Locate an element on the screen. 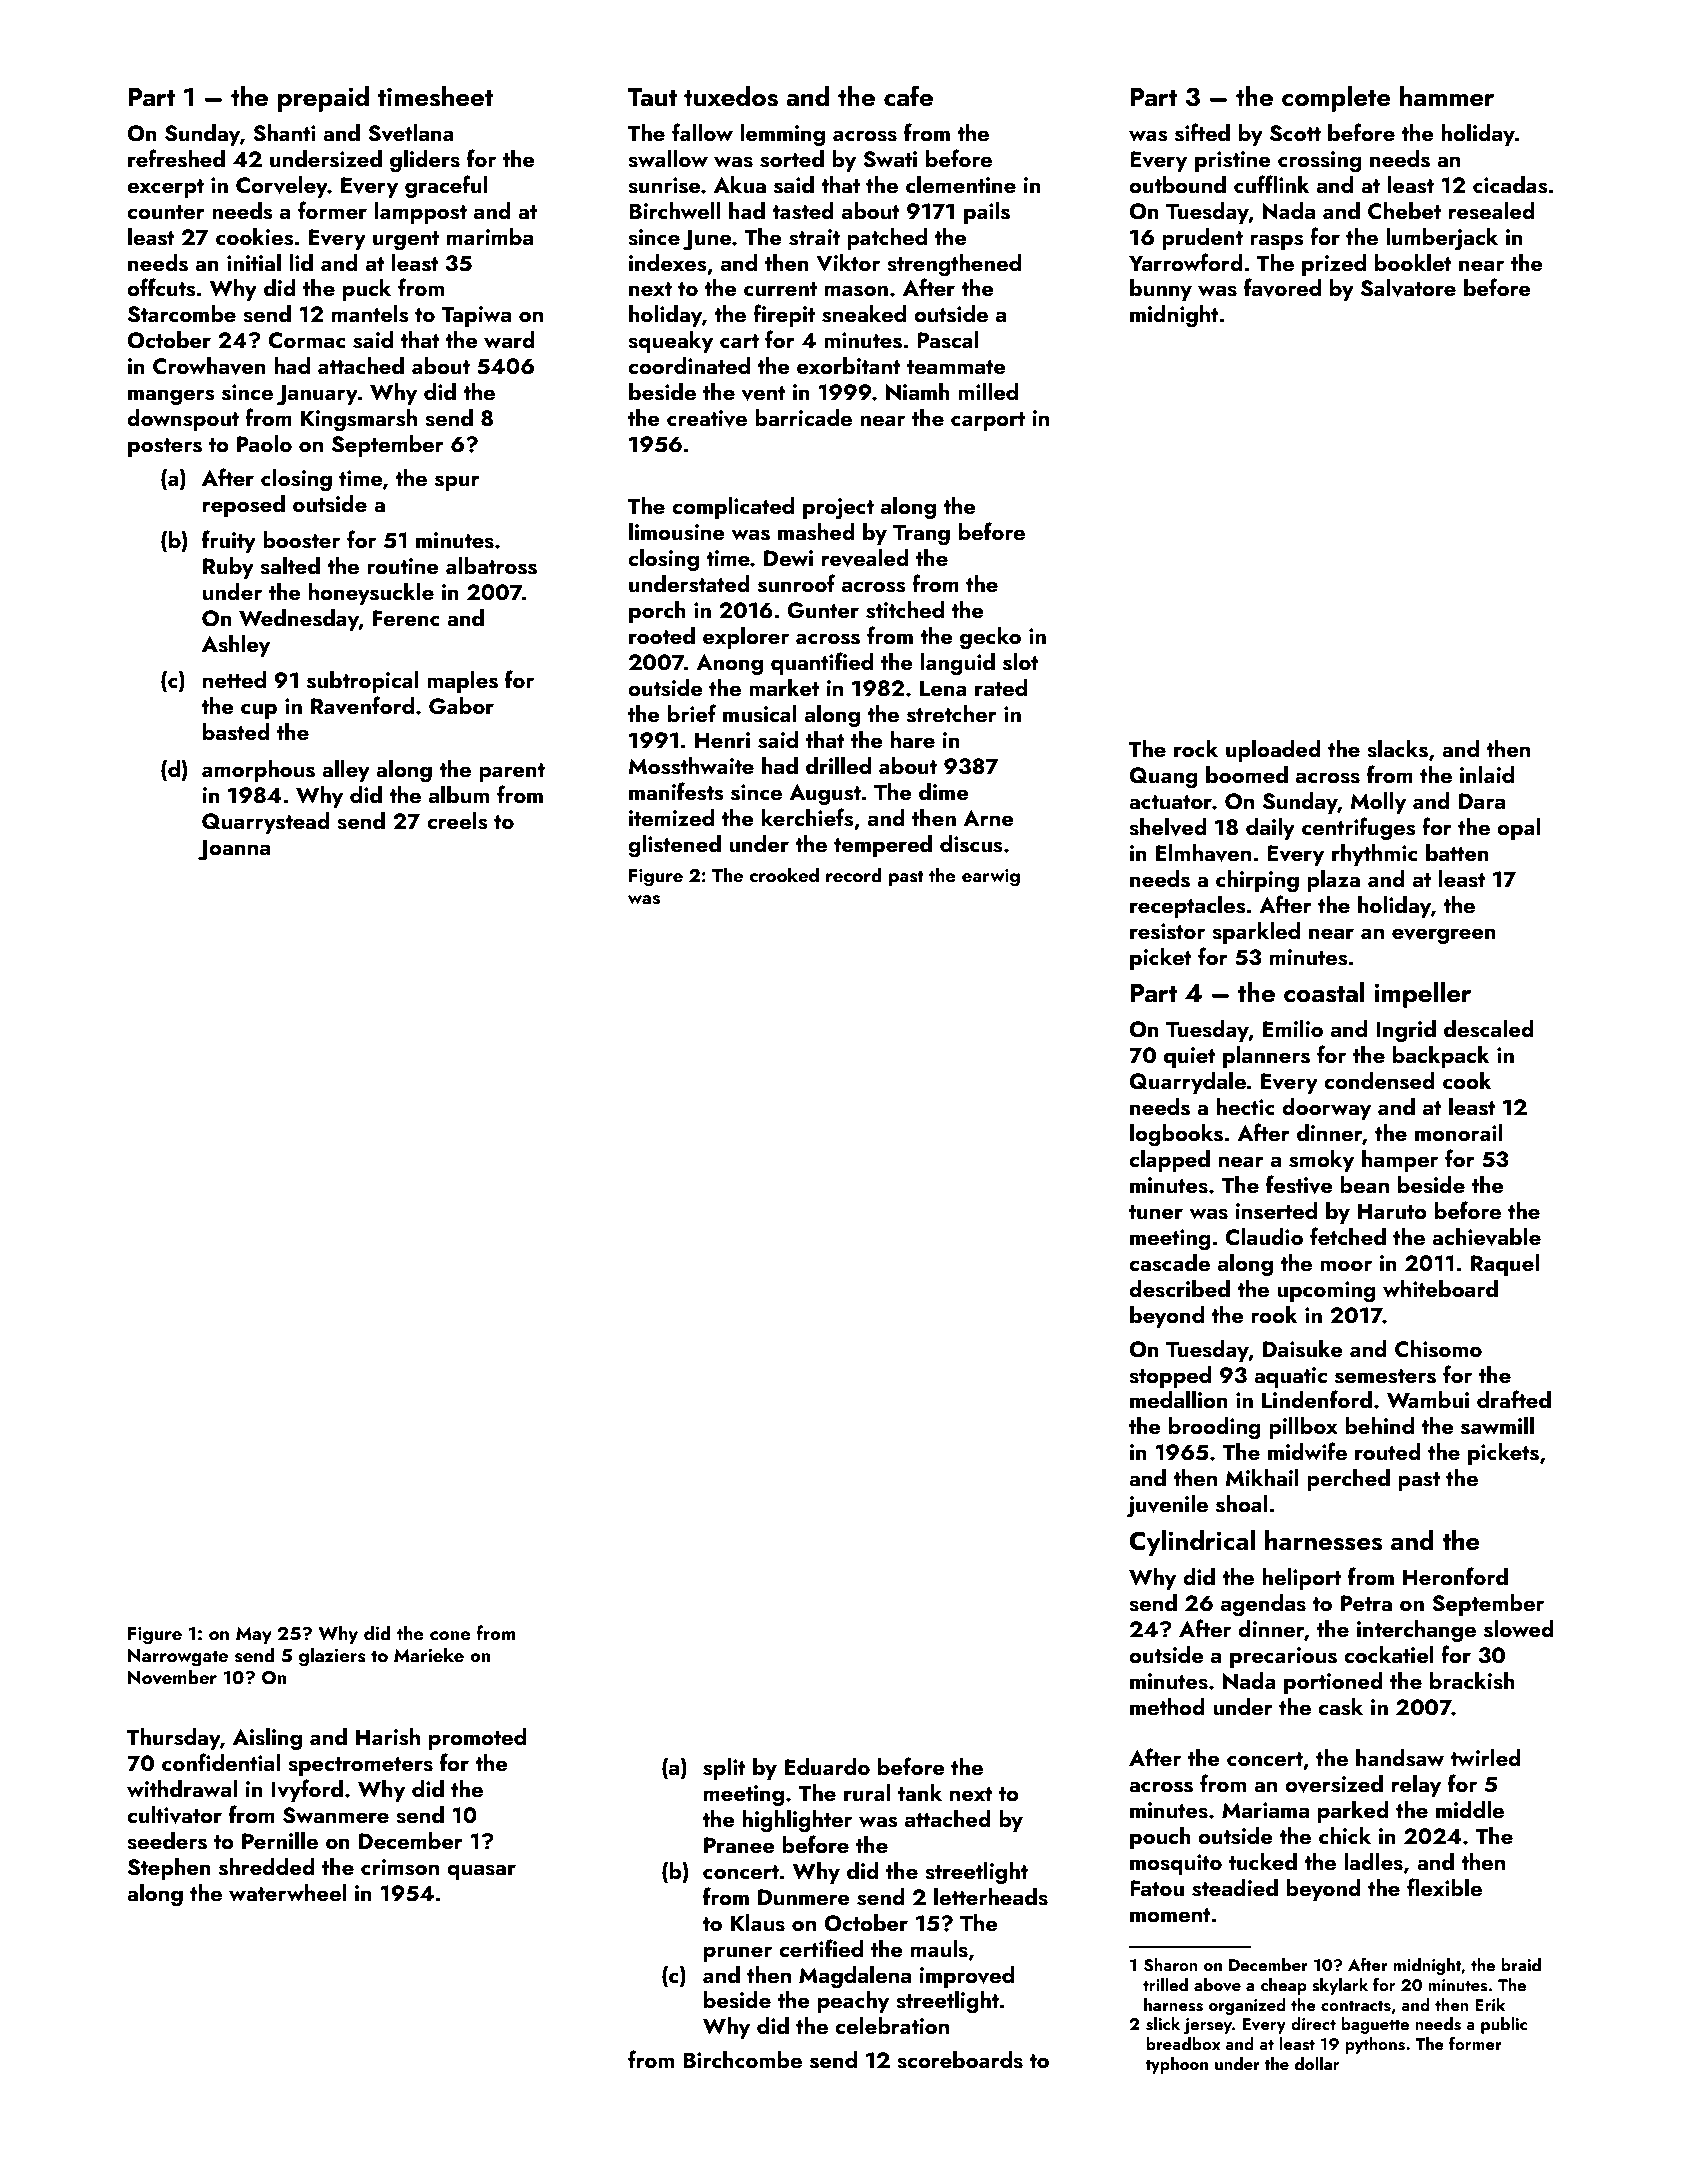 The image size is (1683, 2178). typhoon is located at coordinates (1176, 2065).
